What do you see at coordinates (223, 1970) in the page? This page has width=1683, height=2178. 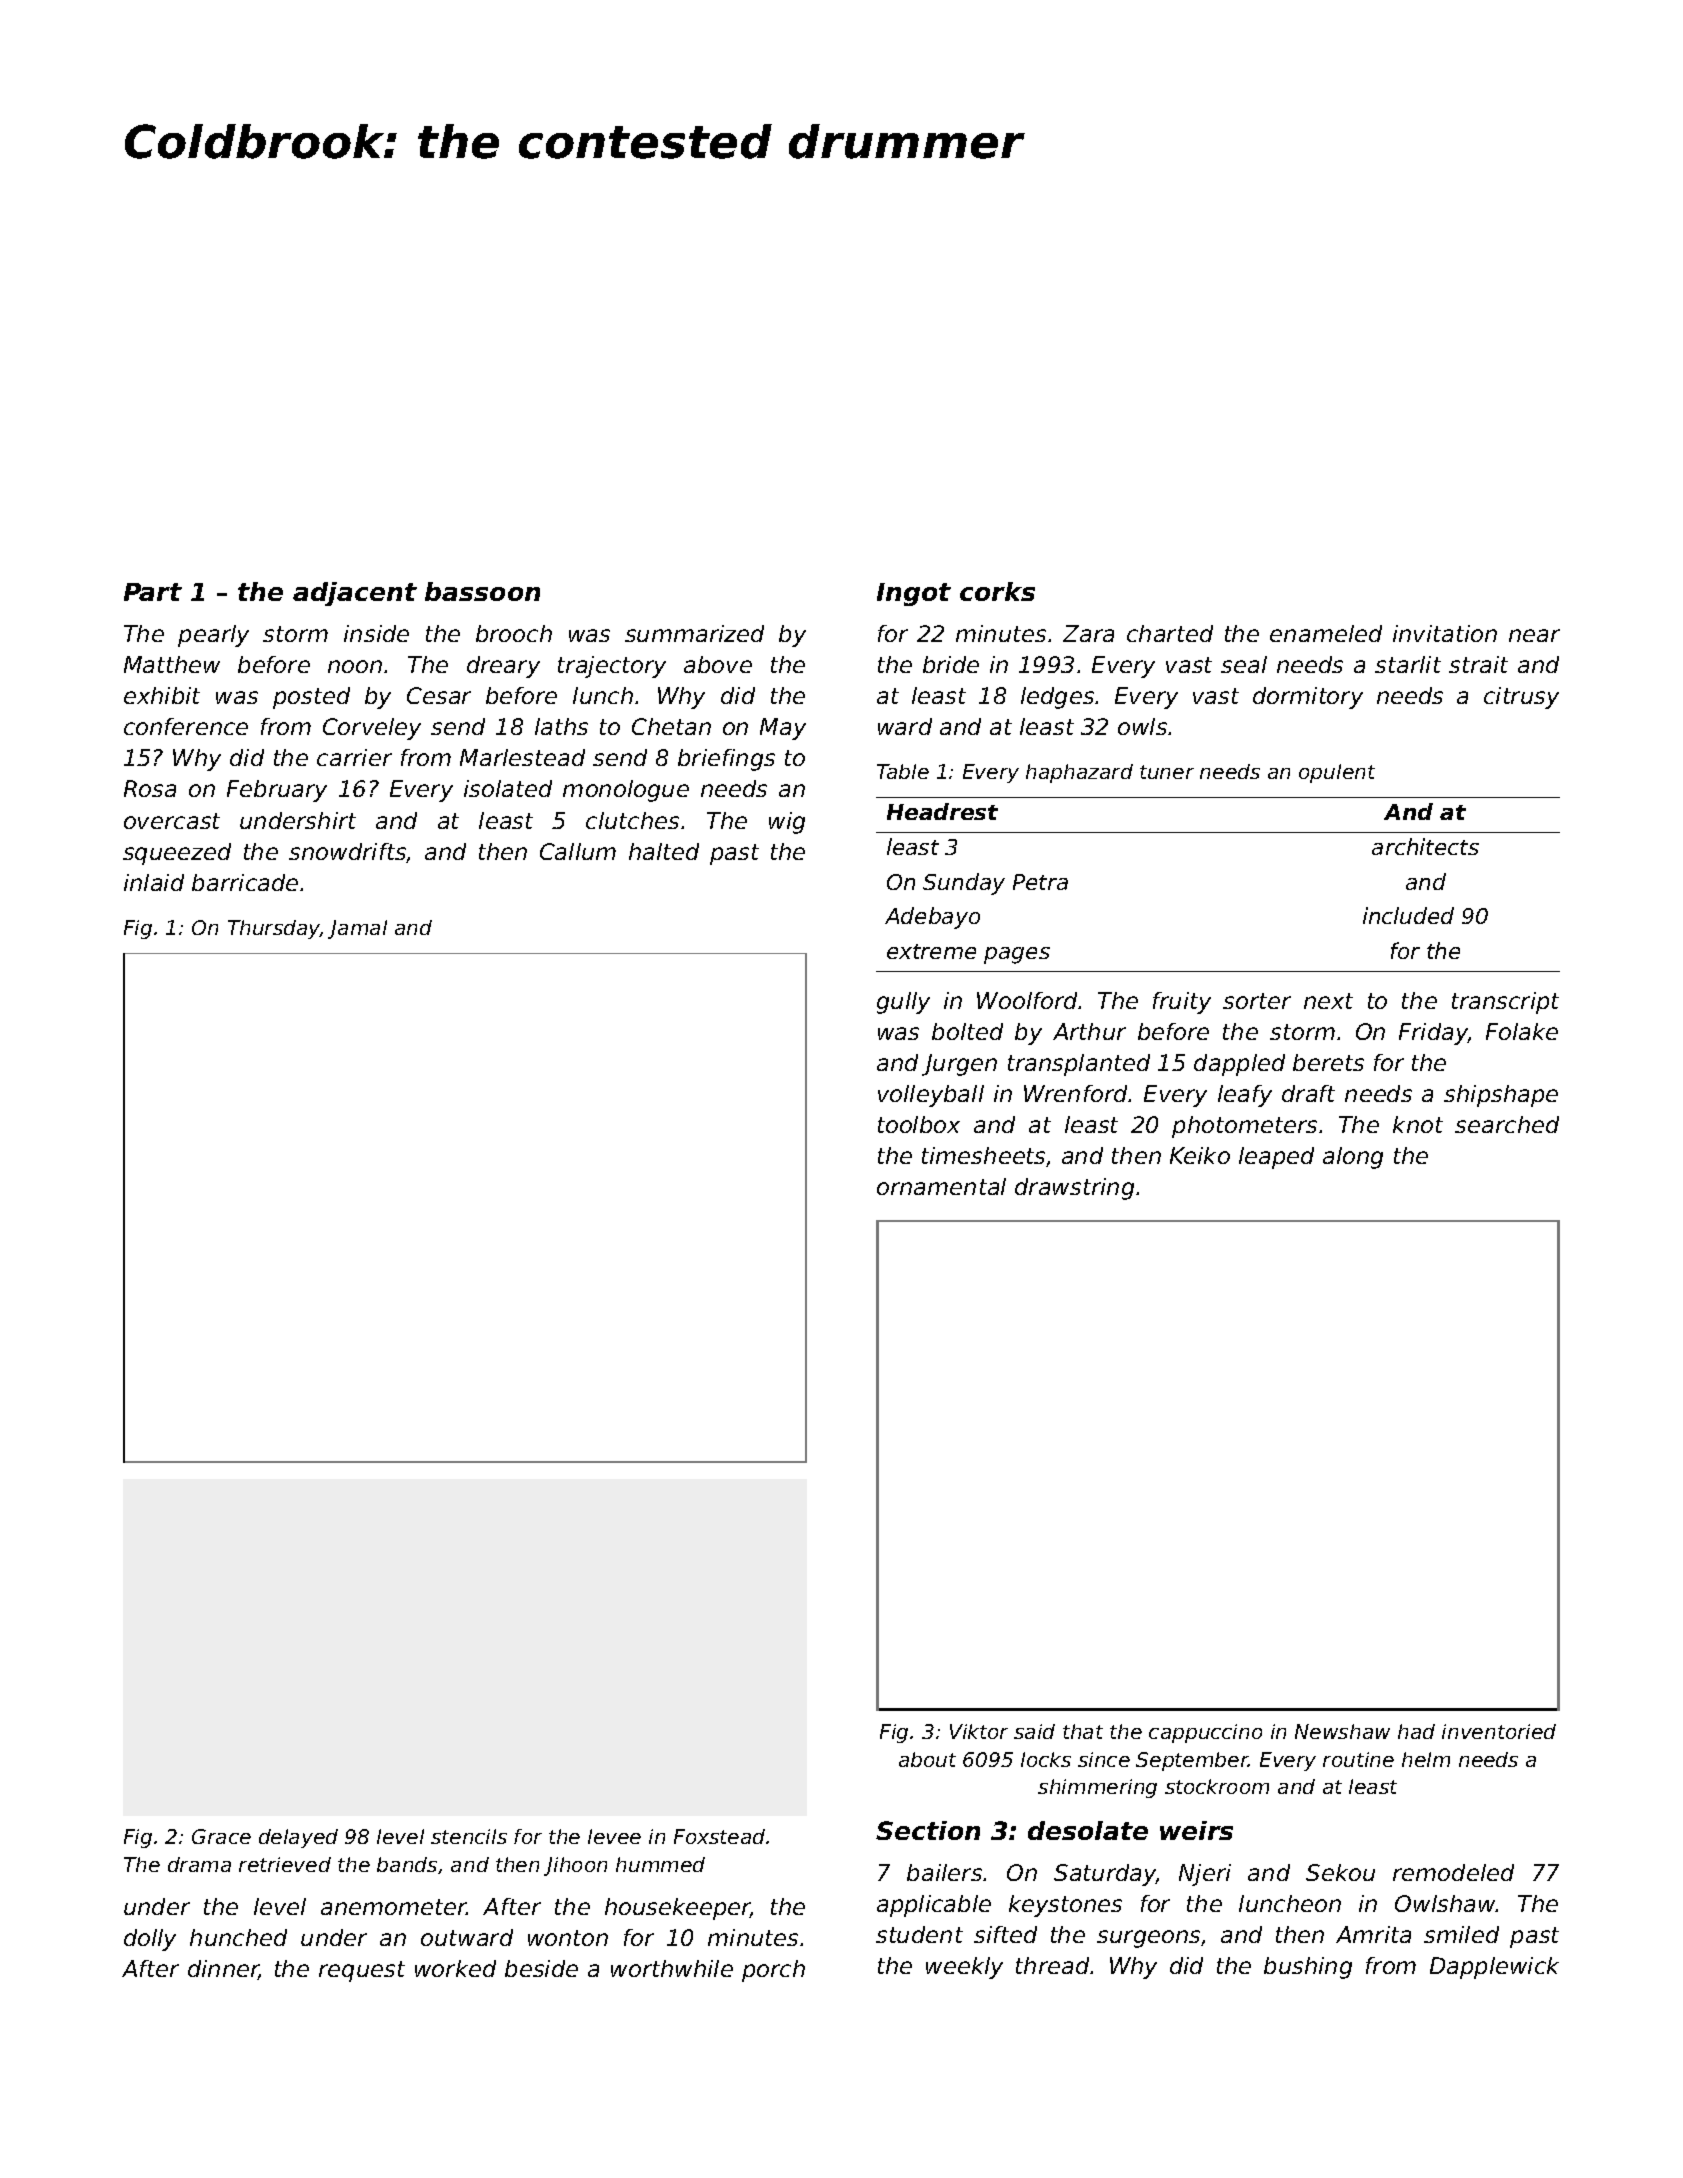 I see `dinner` at bounding box center [223, 1970].
